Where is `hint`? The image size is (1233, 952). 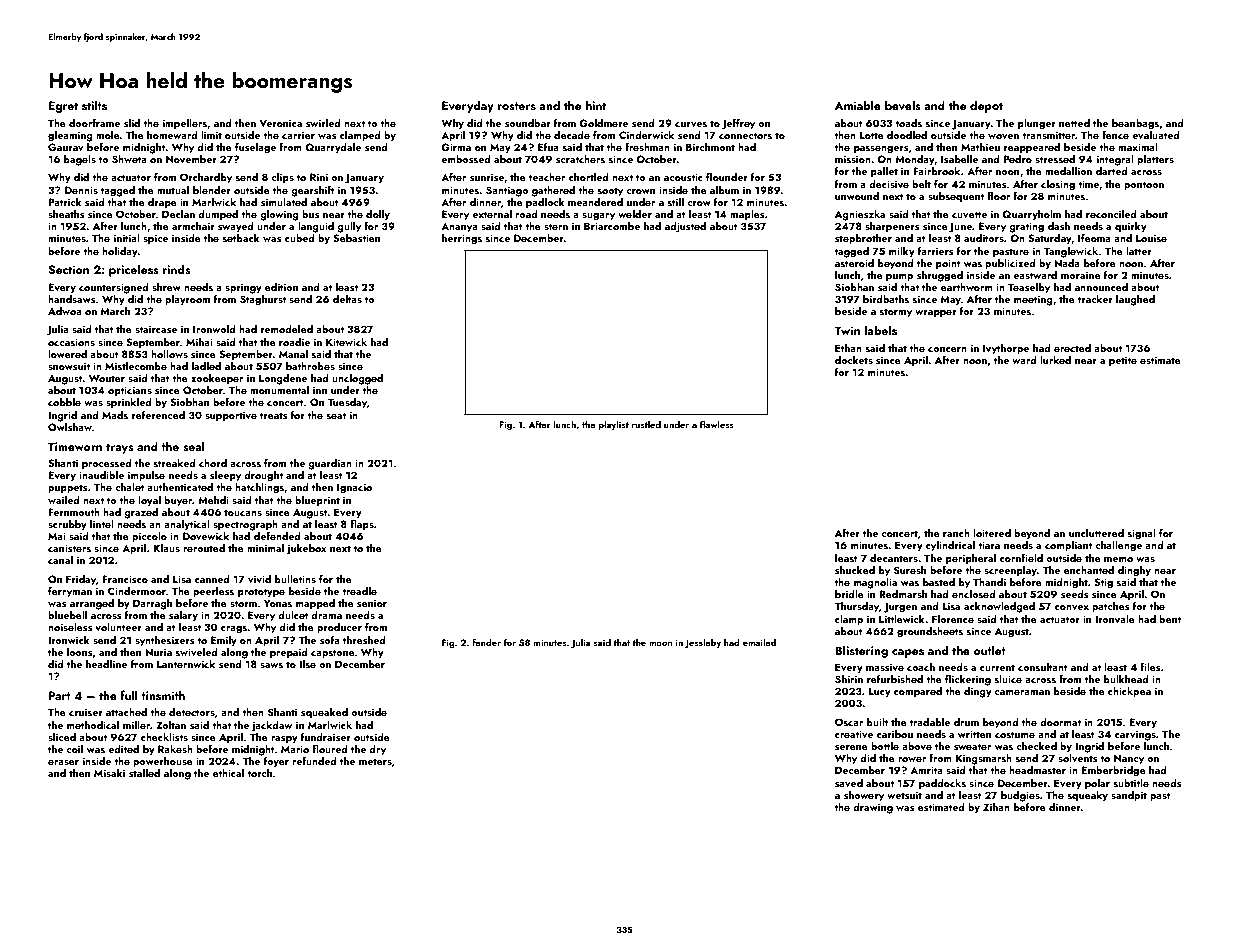 hint is located at coordinates (596, 105).
